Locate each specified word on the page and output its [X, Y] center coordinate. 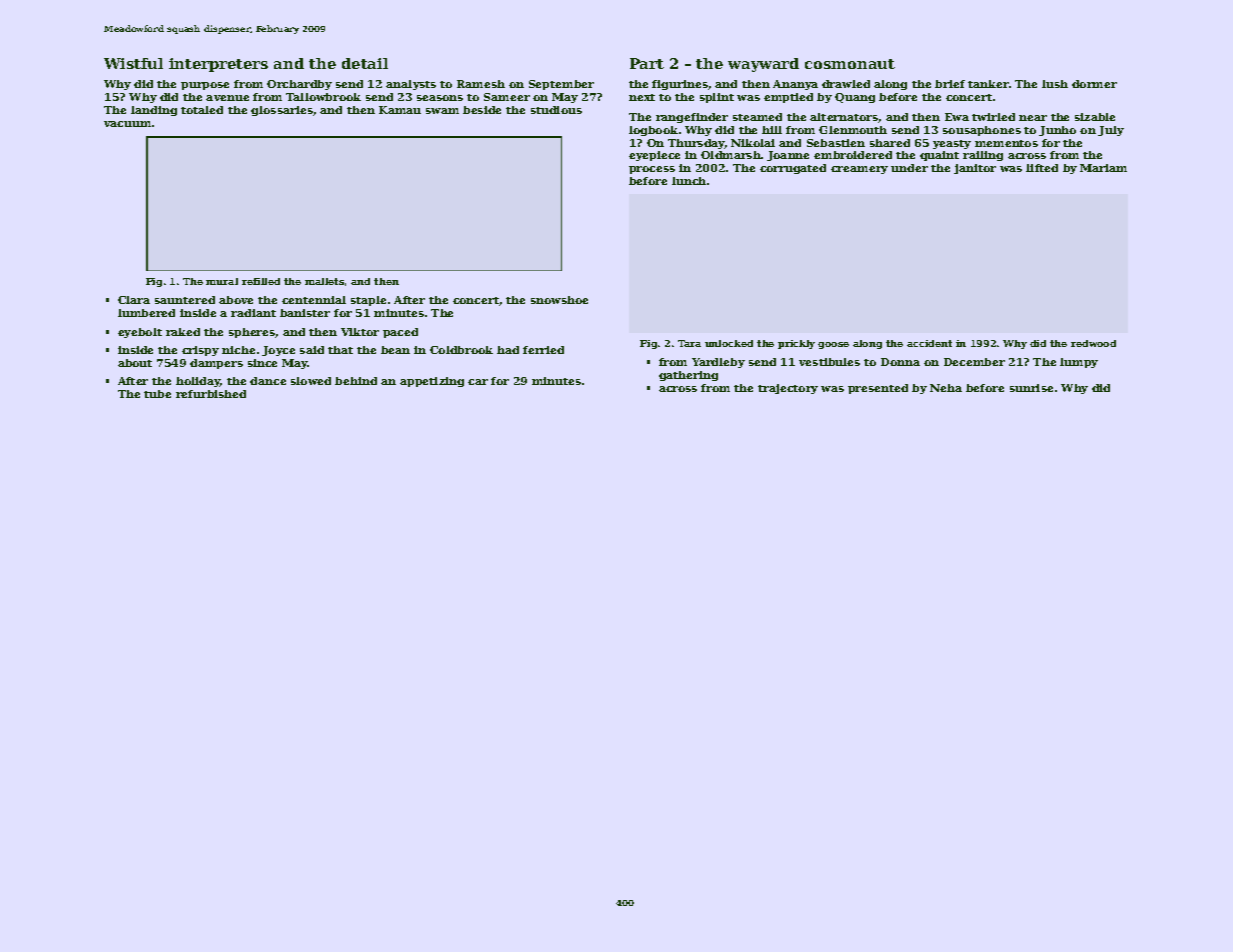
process [652, 170]
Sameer [507, 97]
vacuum [127, 124]
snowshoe [559, 300]
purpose [205, 86]
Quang [855, 98]
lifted [1042, 168]
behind [356, 381]
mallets [324, 281]
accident [929, 343]
